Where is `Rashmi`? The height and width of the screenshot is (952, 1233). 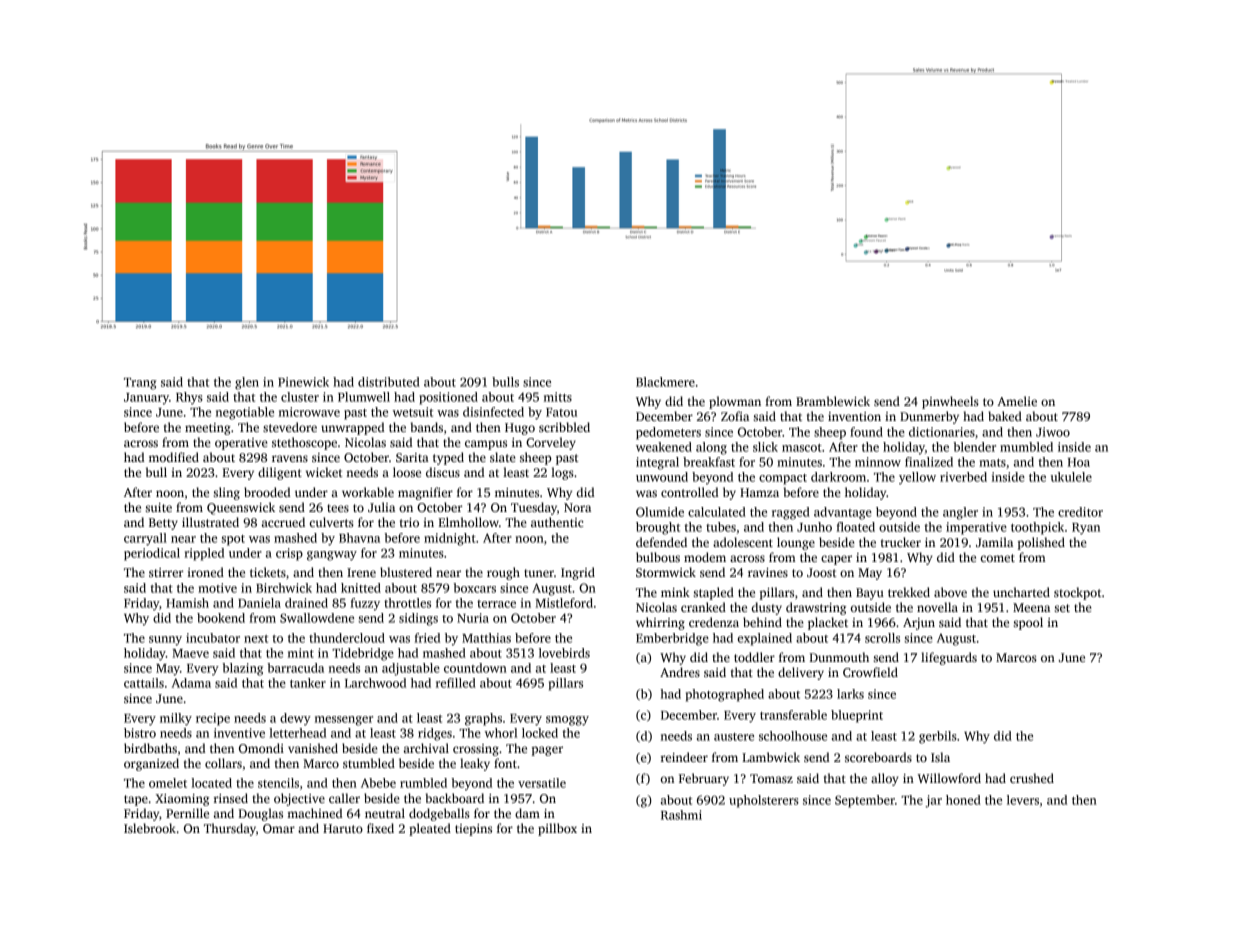 Rashmi is located at coordinates (681, 815).
